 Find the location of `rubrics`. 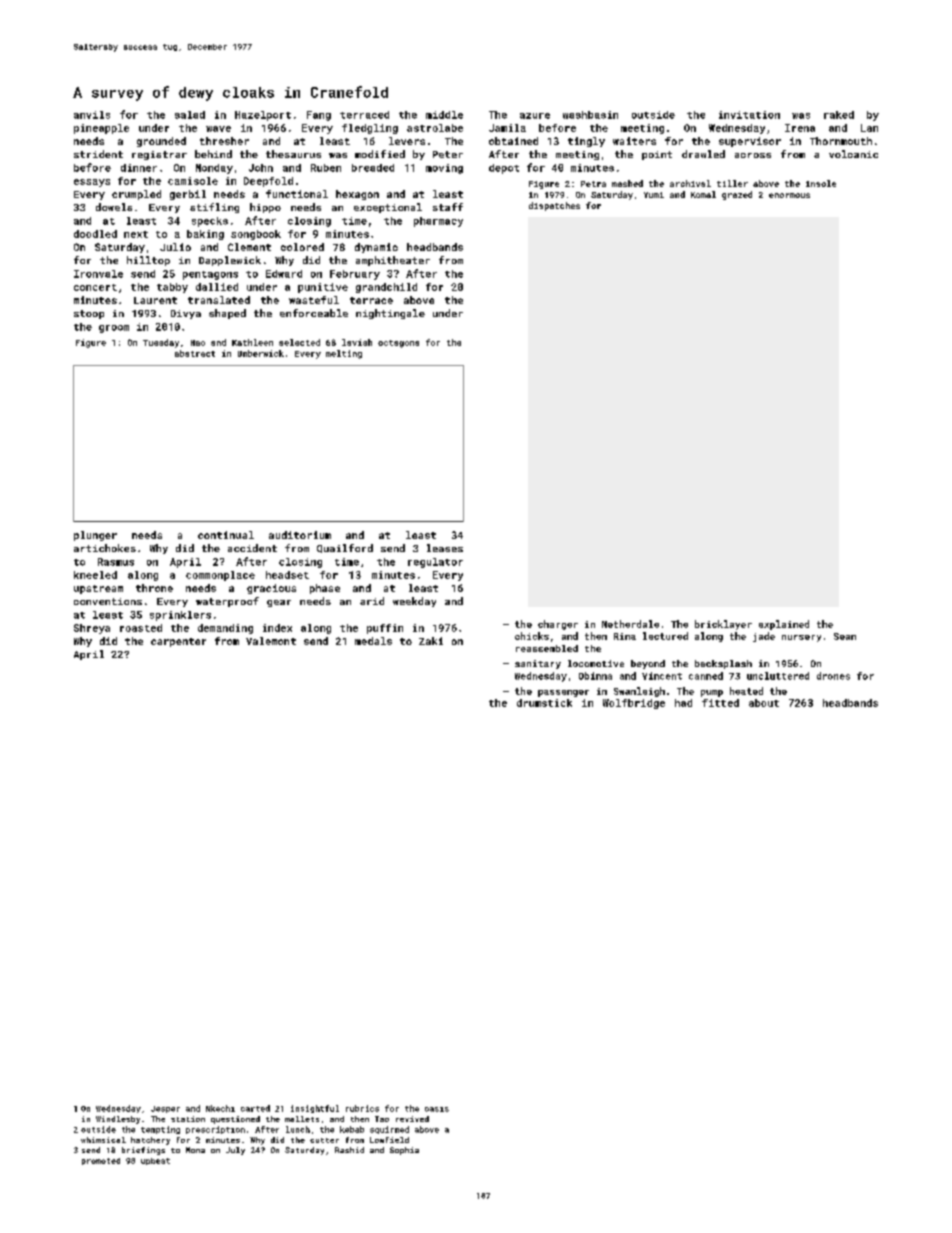

rubrics is located at coordinates (362, 1108).
